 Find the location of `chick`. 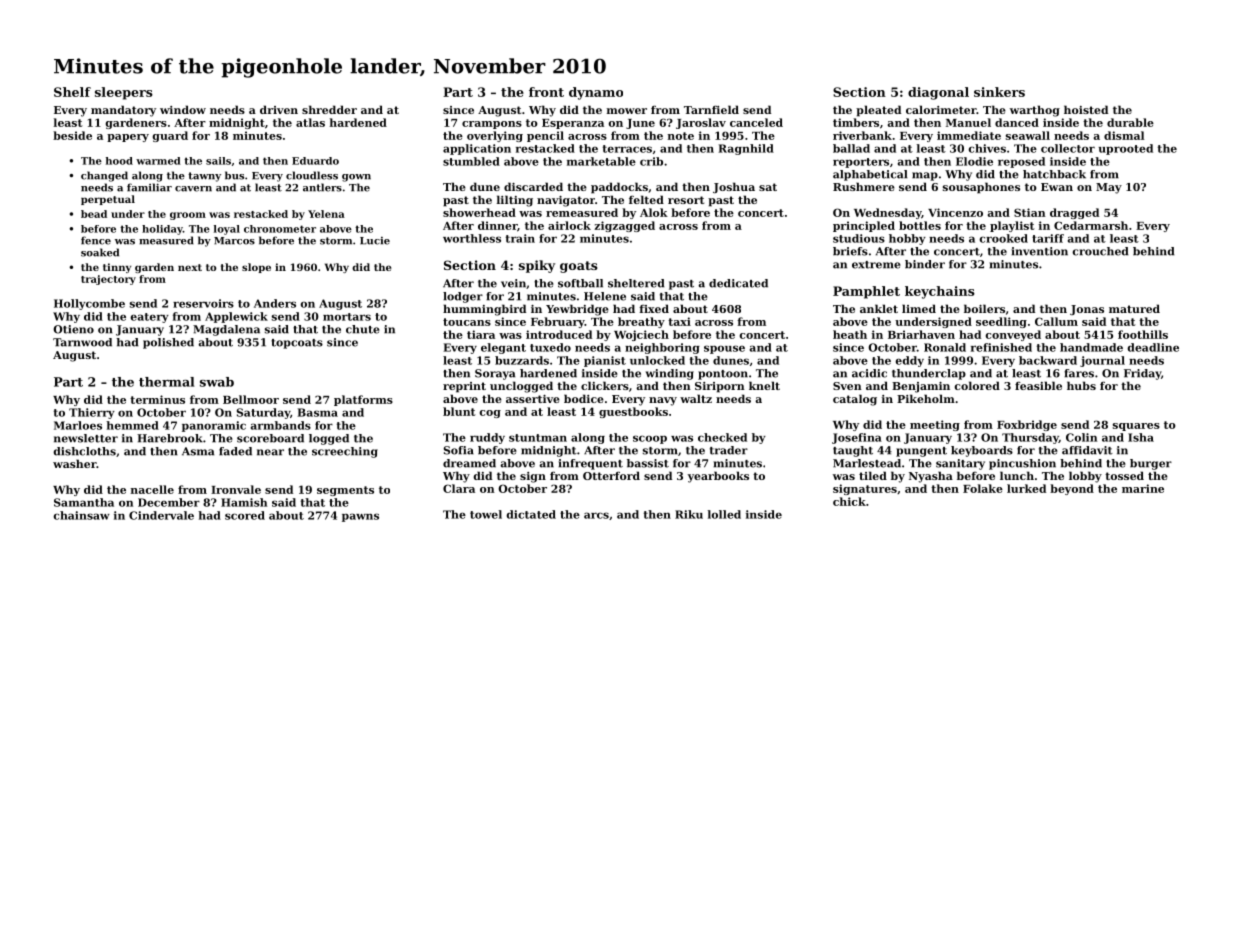

chick is located at coordinates (849, 501).
